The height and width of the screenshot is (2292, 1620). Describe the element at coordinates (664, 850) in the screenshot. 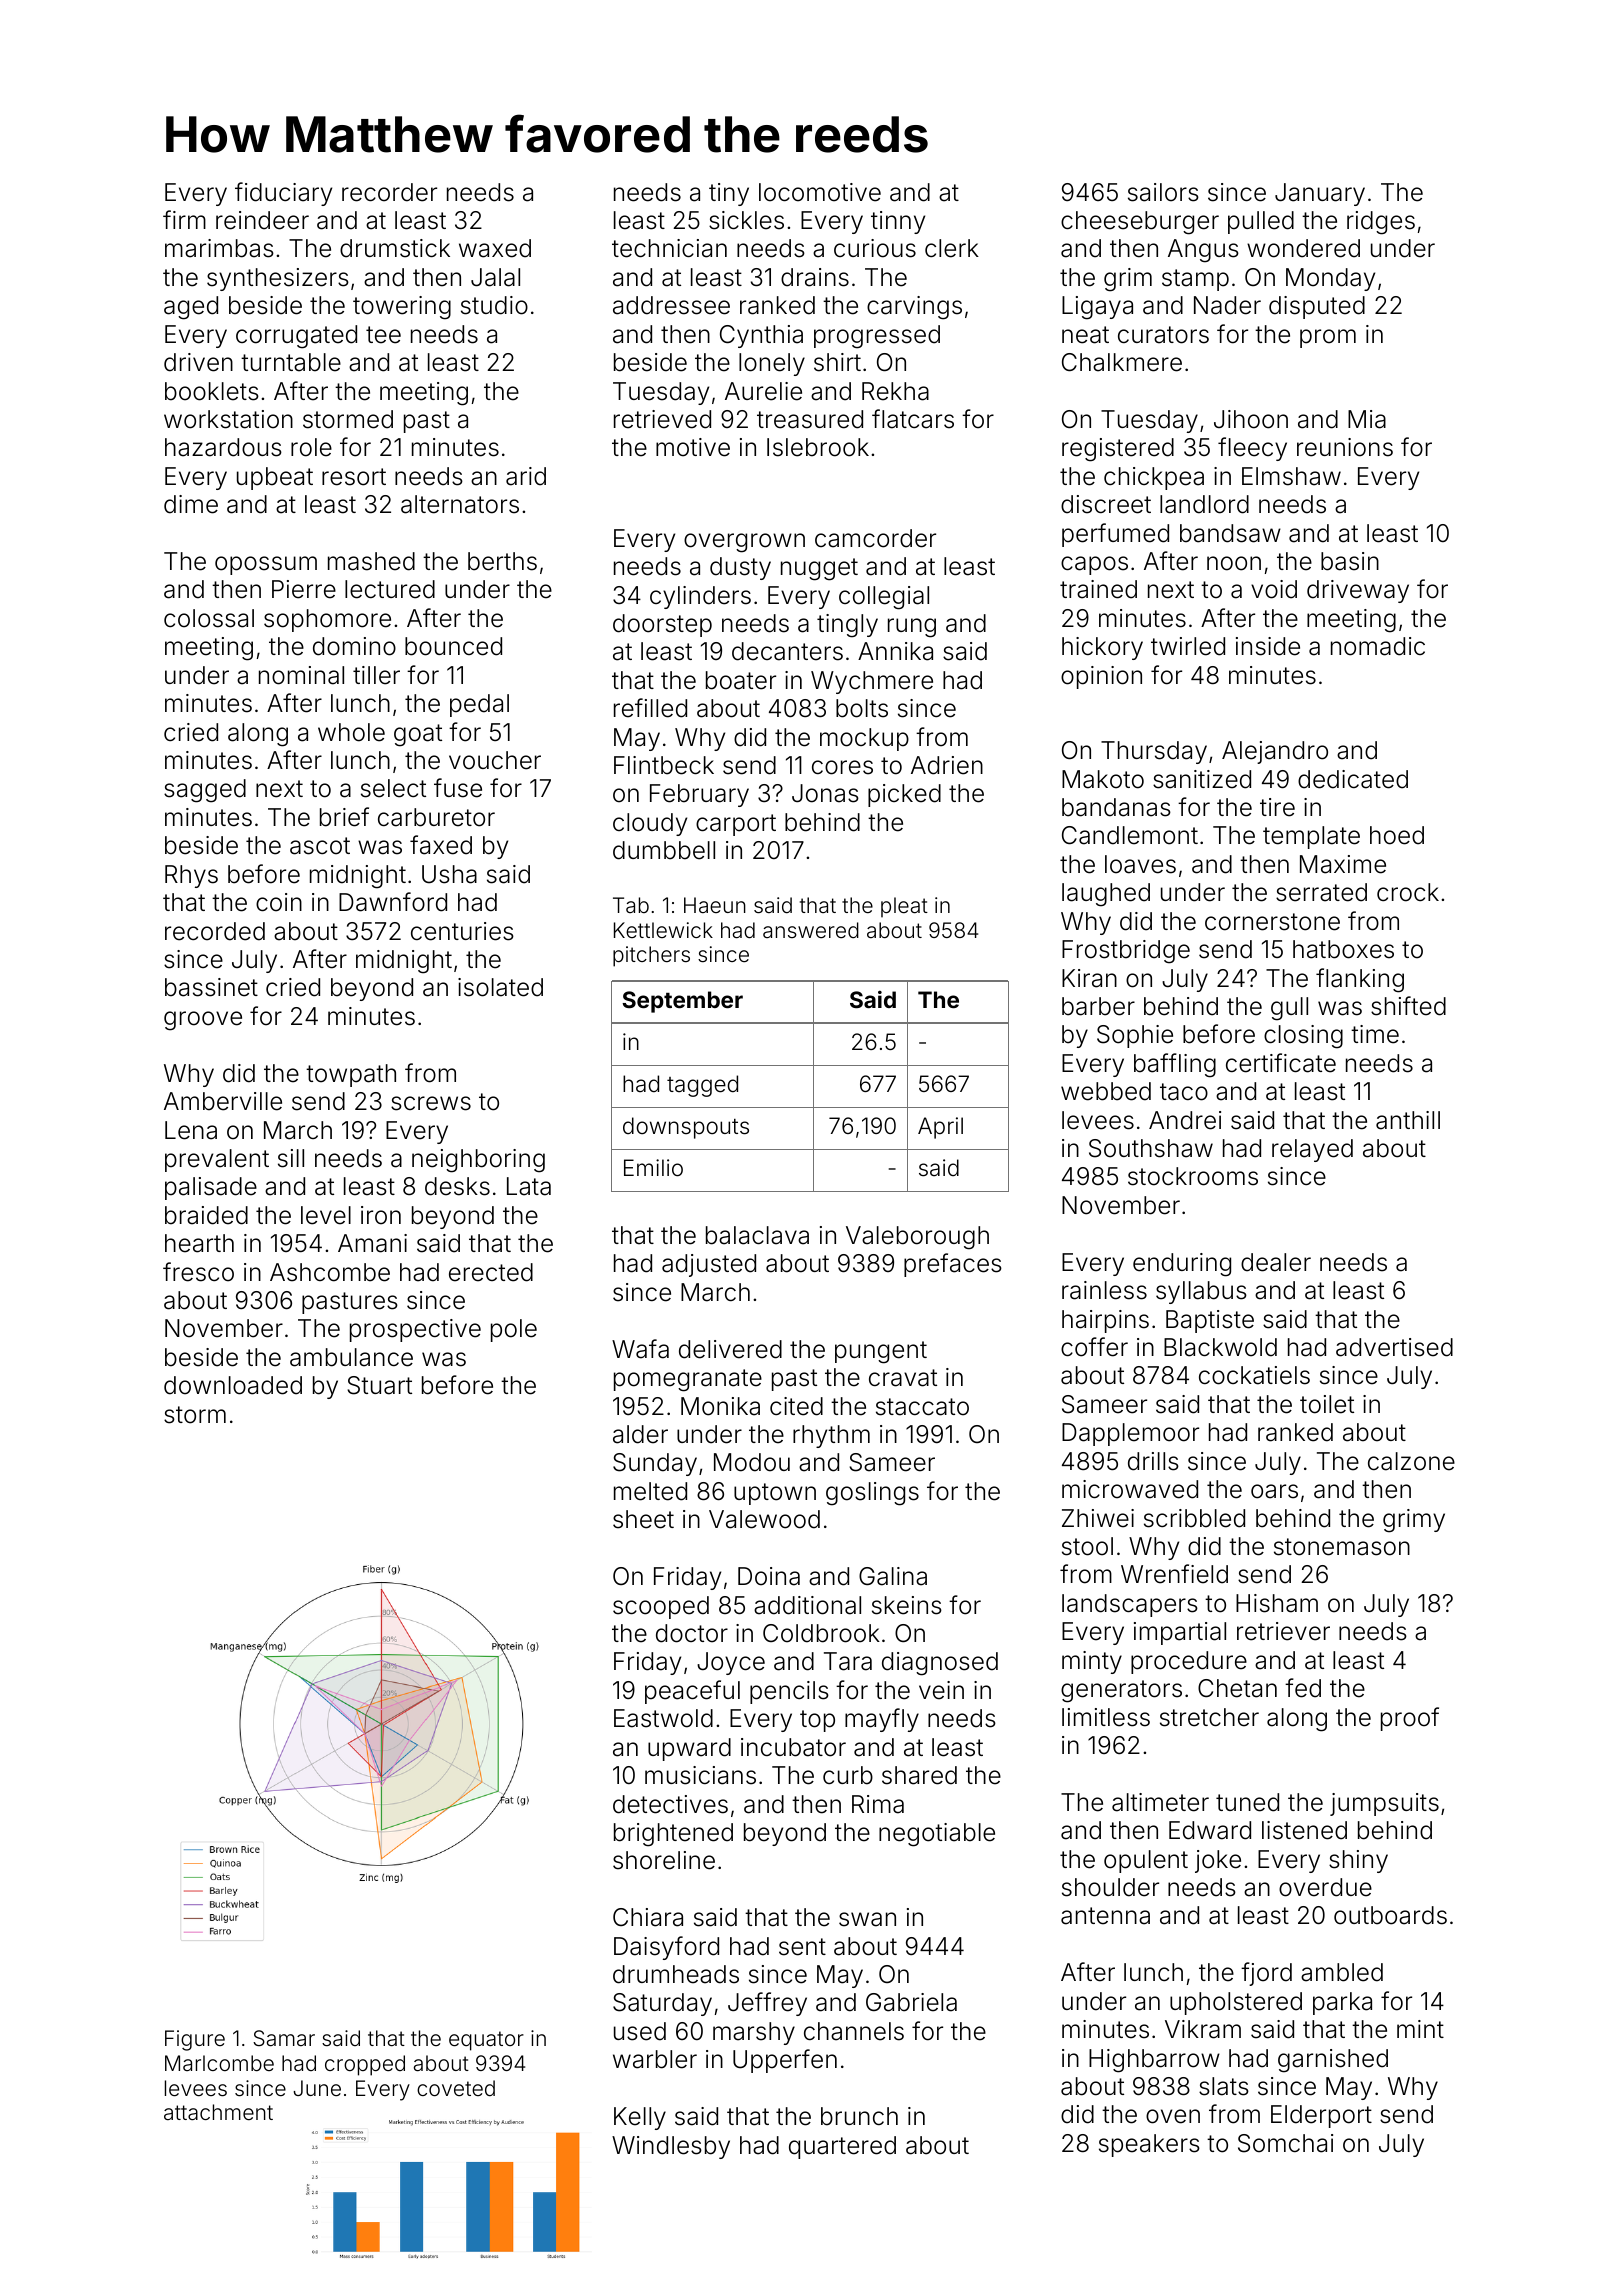

I see `dumbbell` at that location.
